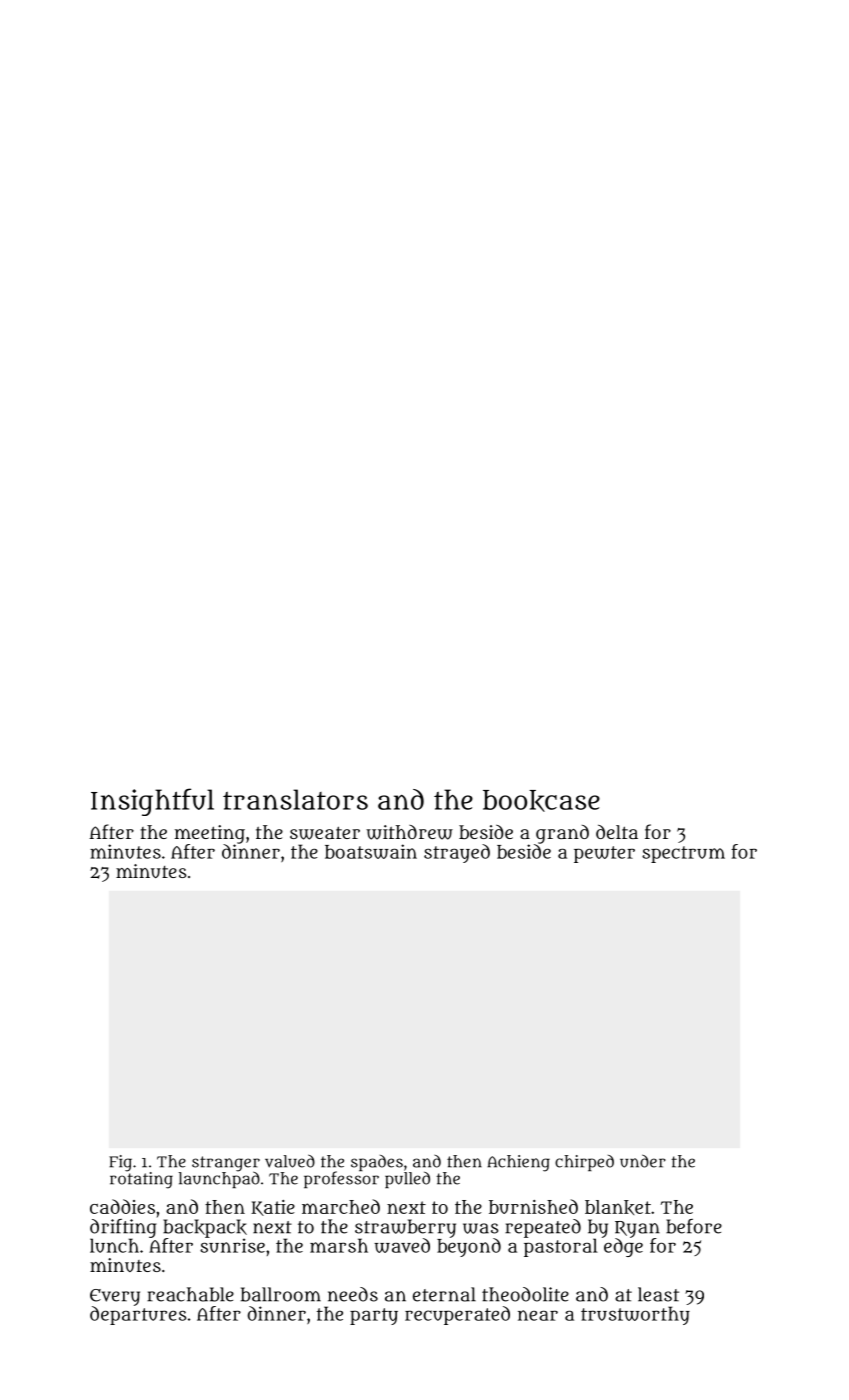  What do you see at coordinates (617, 831) in the screenshot?
I see `delta` at bounding box center [617, 831].
